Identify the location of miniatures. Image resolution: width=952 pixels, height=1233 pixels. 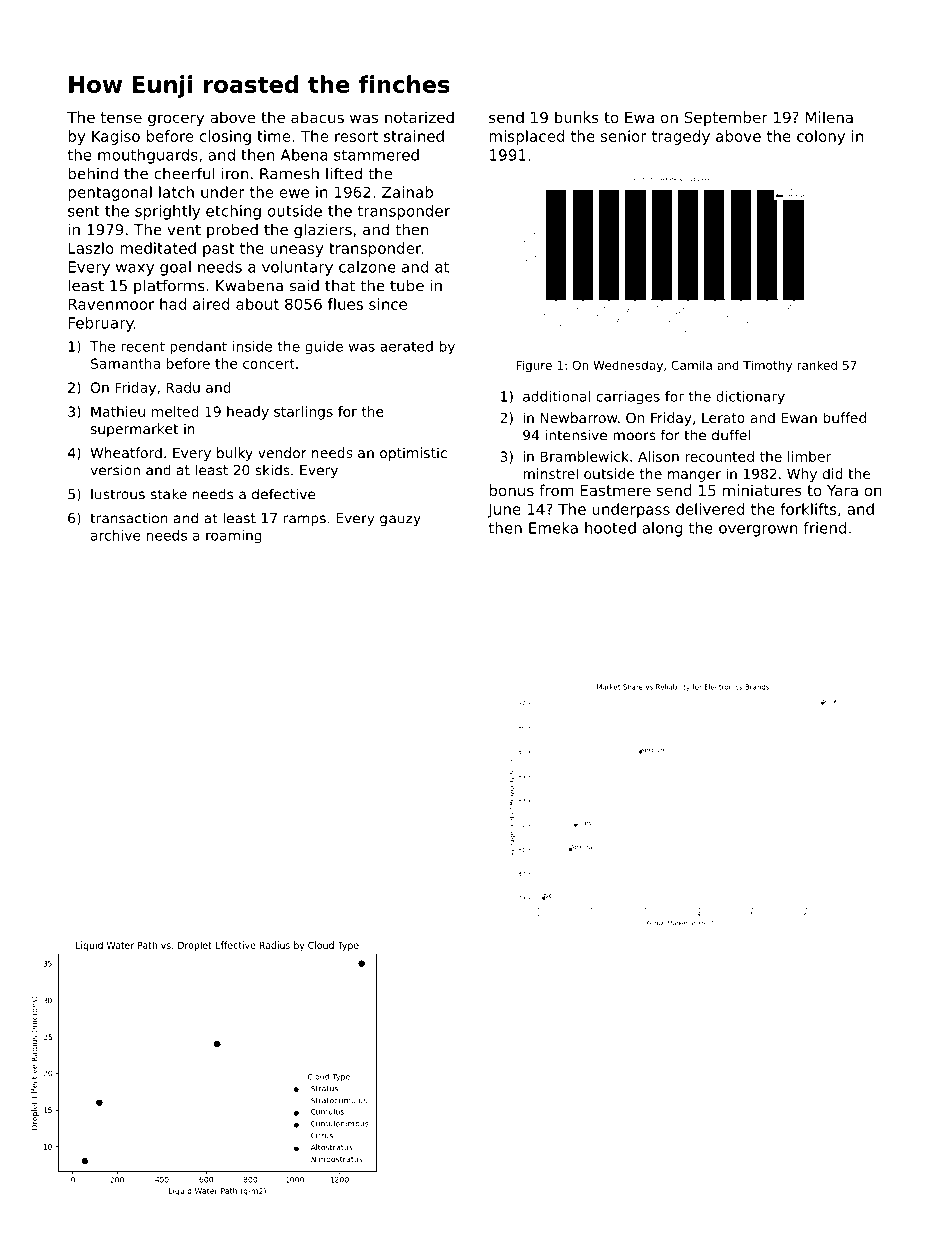
(762, 490).
